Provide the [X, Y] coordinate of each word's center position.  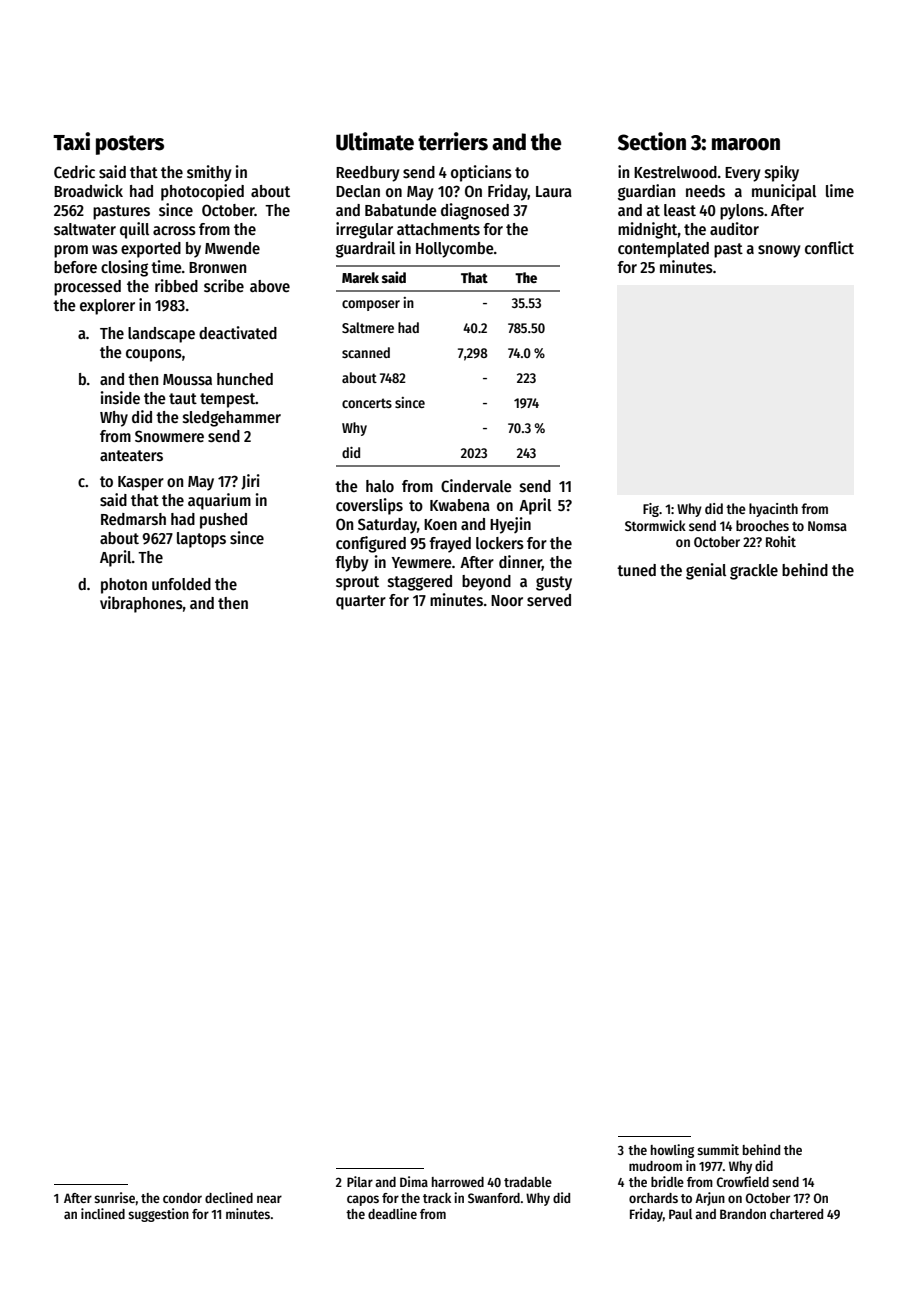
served [549, 600]
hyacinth [773, 510]
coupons [154, 355]
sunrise [114, 1197]
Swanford [494, 1198]
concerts [367, 403]
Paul [680, 1214]
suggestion [158, 1215]
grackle [754, 572]
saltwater [85, 229]
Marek [360, 277]
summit [718, 1149]
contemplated [663, 250]
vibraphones [141, 604]
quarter [361, 602]
